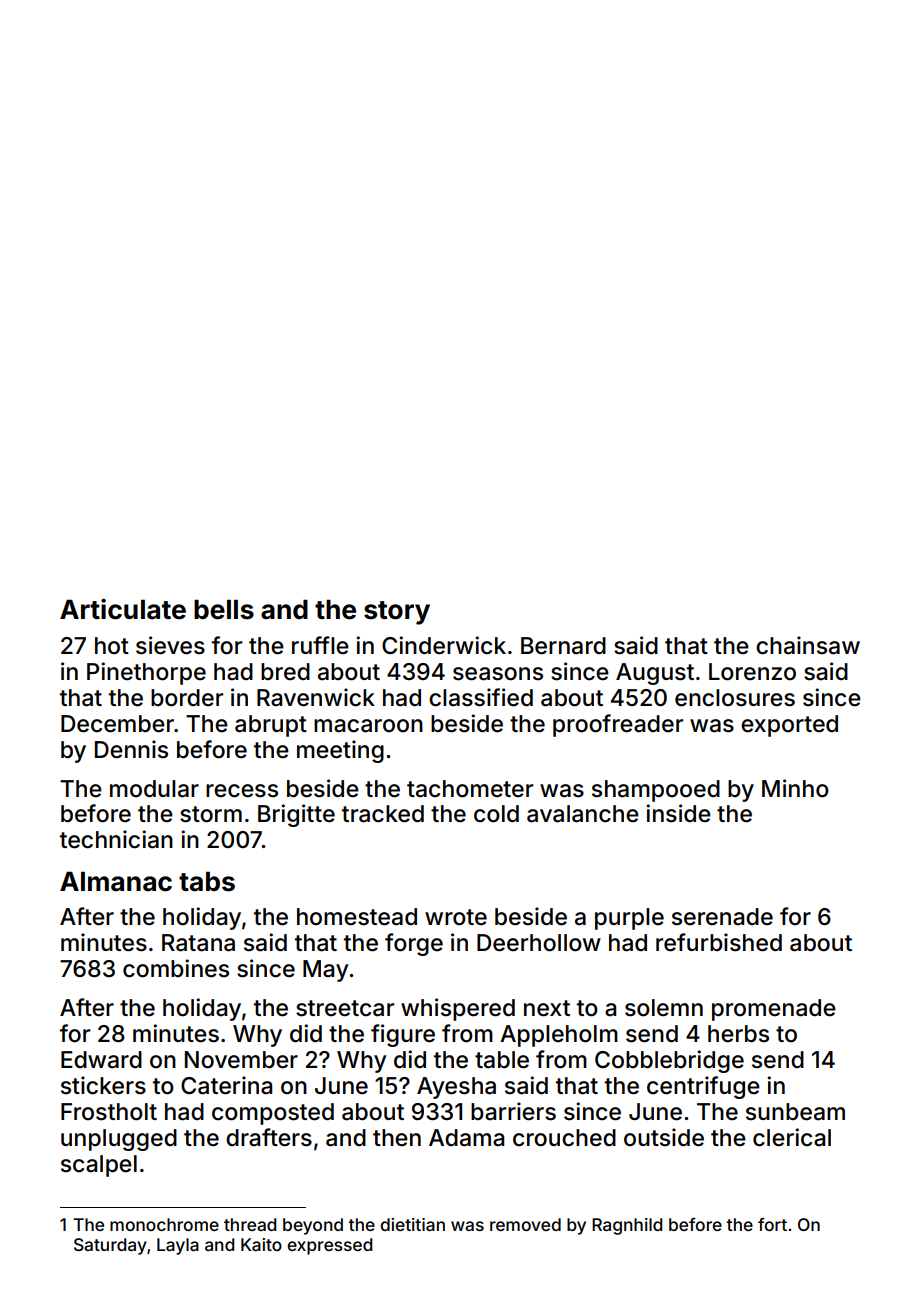  What do you see at coordinates (563, 646) in the screenshot?
I see `Bernard` at bounding box center [563, 646].
